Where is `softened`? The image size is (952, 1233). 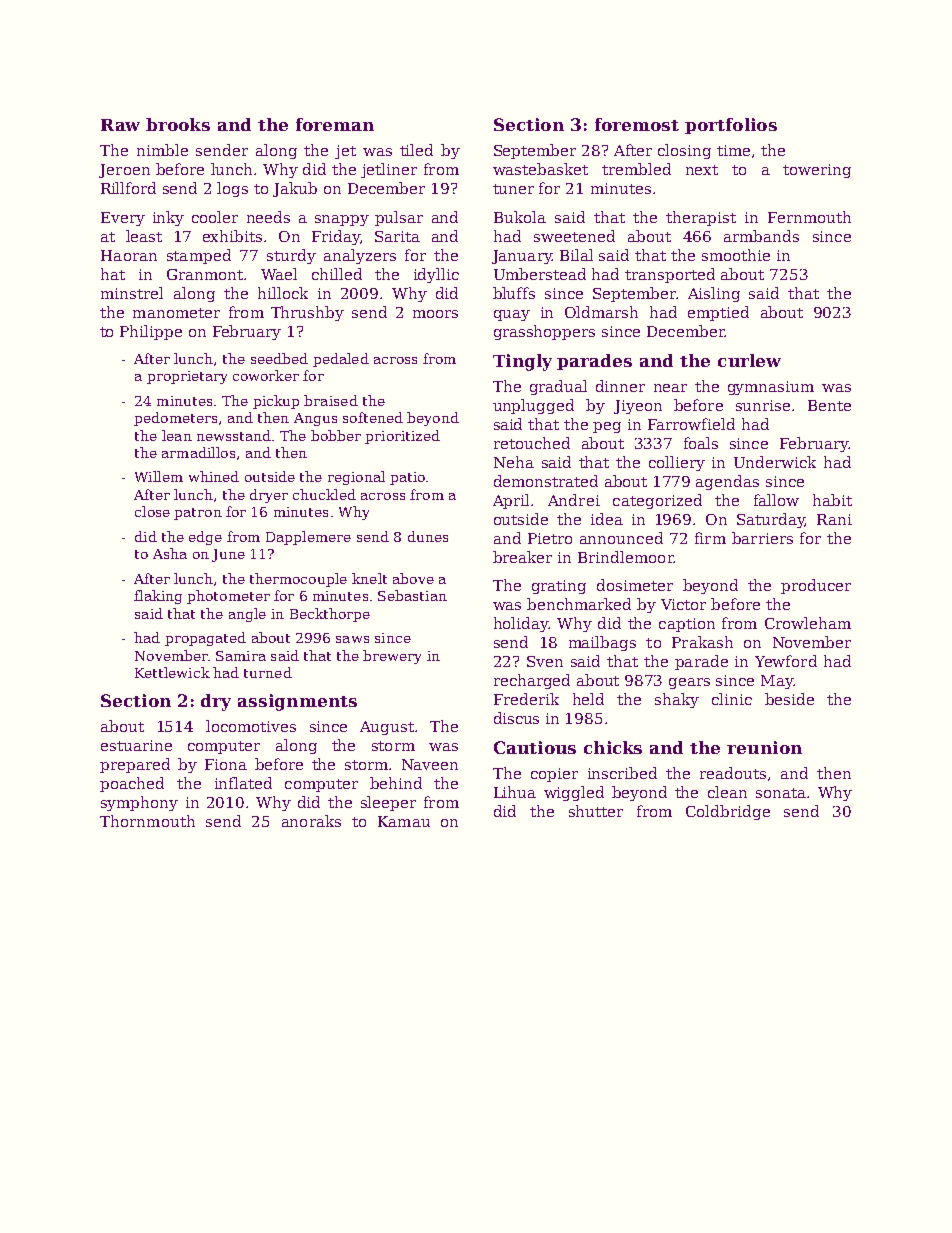 softened is located at coordinates (373, 417).
